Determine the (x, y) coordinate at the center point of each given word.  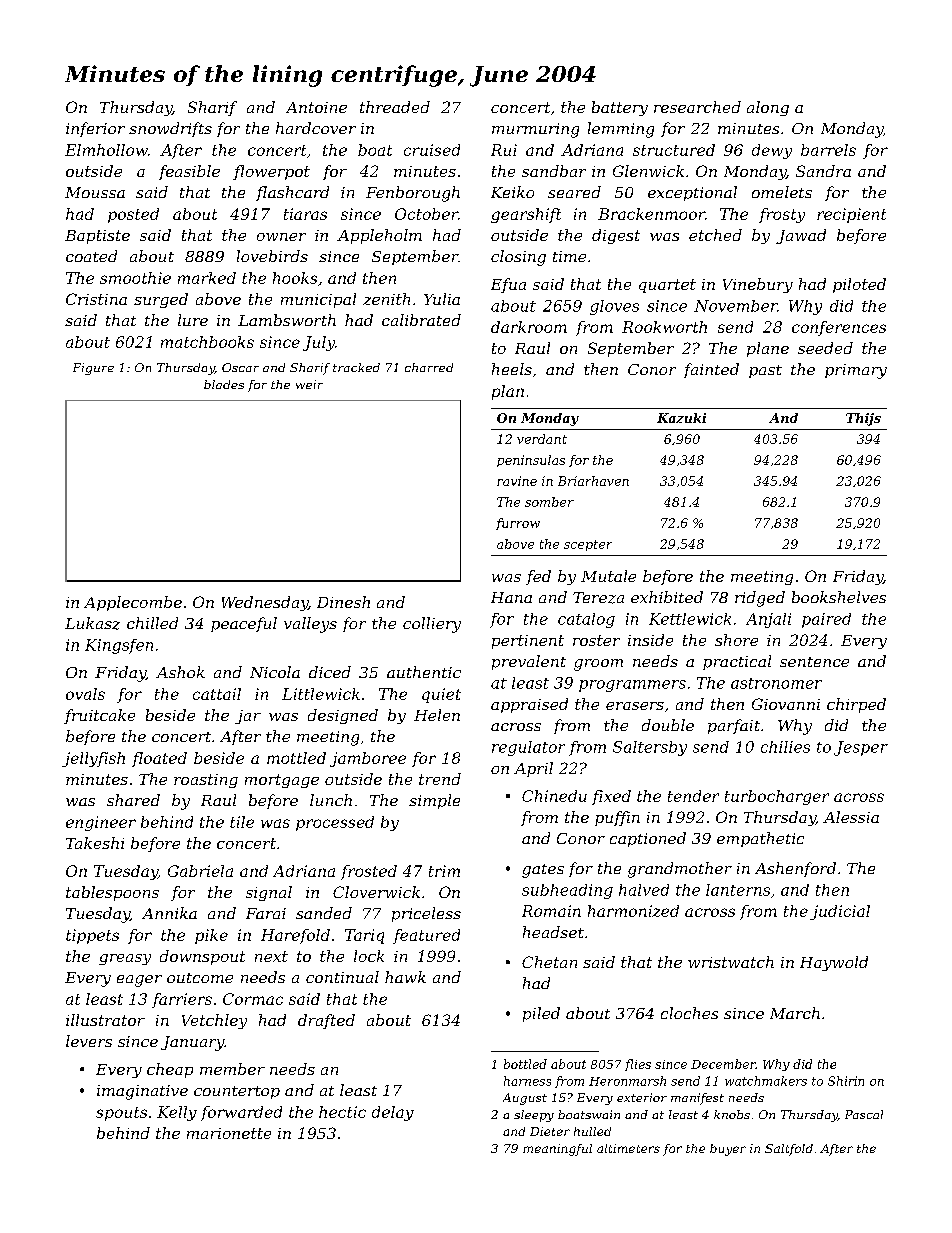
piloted (859, 285)
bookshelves (839, 597)
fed (538, 577)
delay (393, 1113)
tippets (92, 936)
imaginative (142, 1092)
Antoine (316, 107)
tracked (356, 367)
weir (309, 384)
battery (620, 108)
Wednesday (265, 603)
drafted (326, 1021)
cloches (689, 1013)
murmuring (535, 130)
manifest (697, 1099)
